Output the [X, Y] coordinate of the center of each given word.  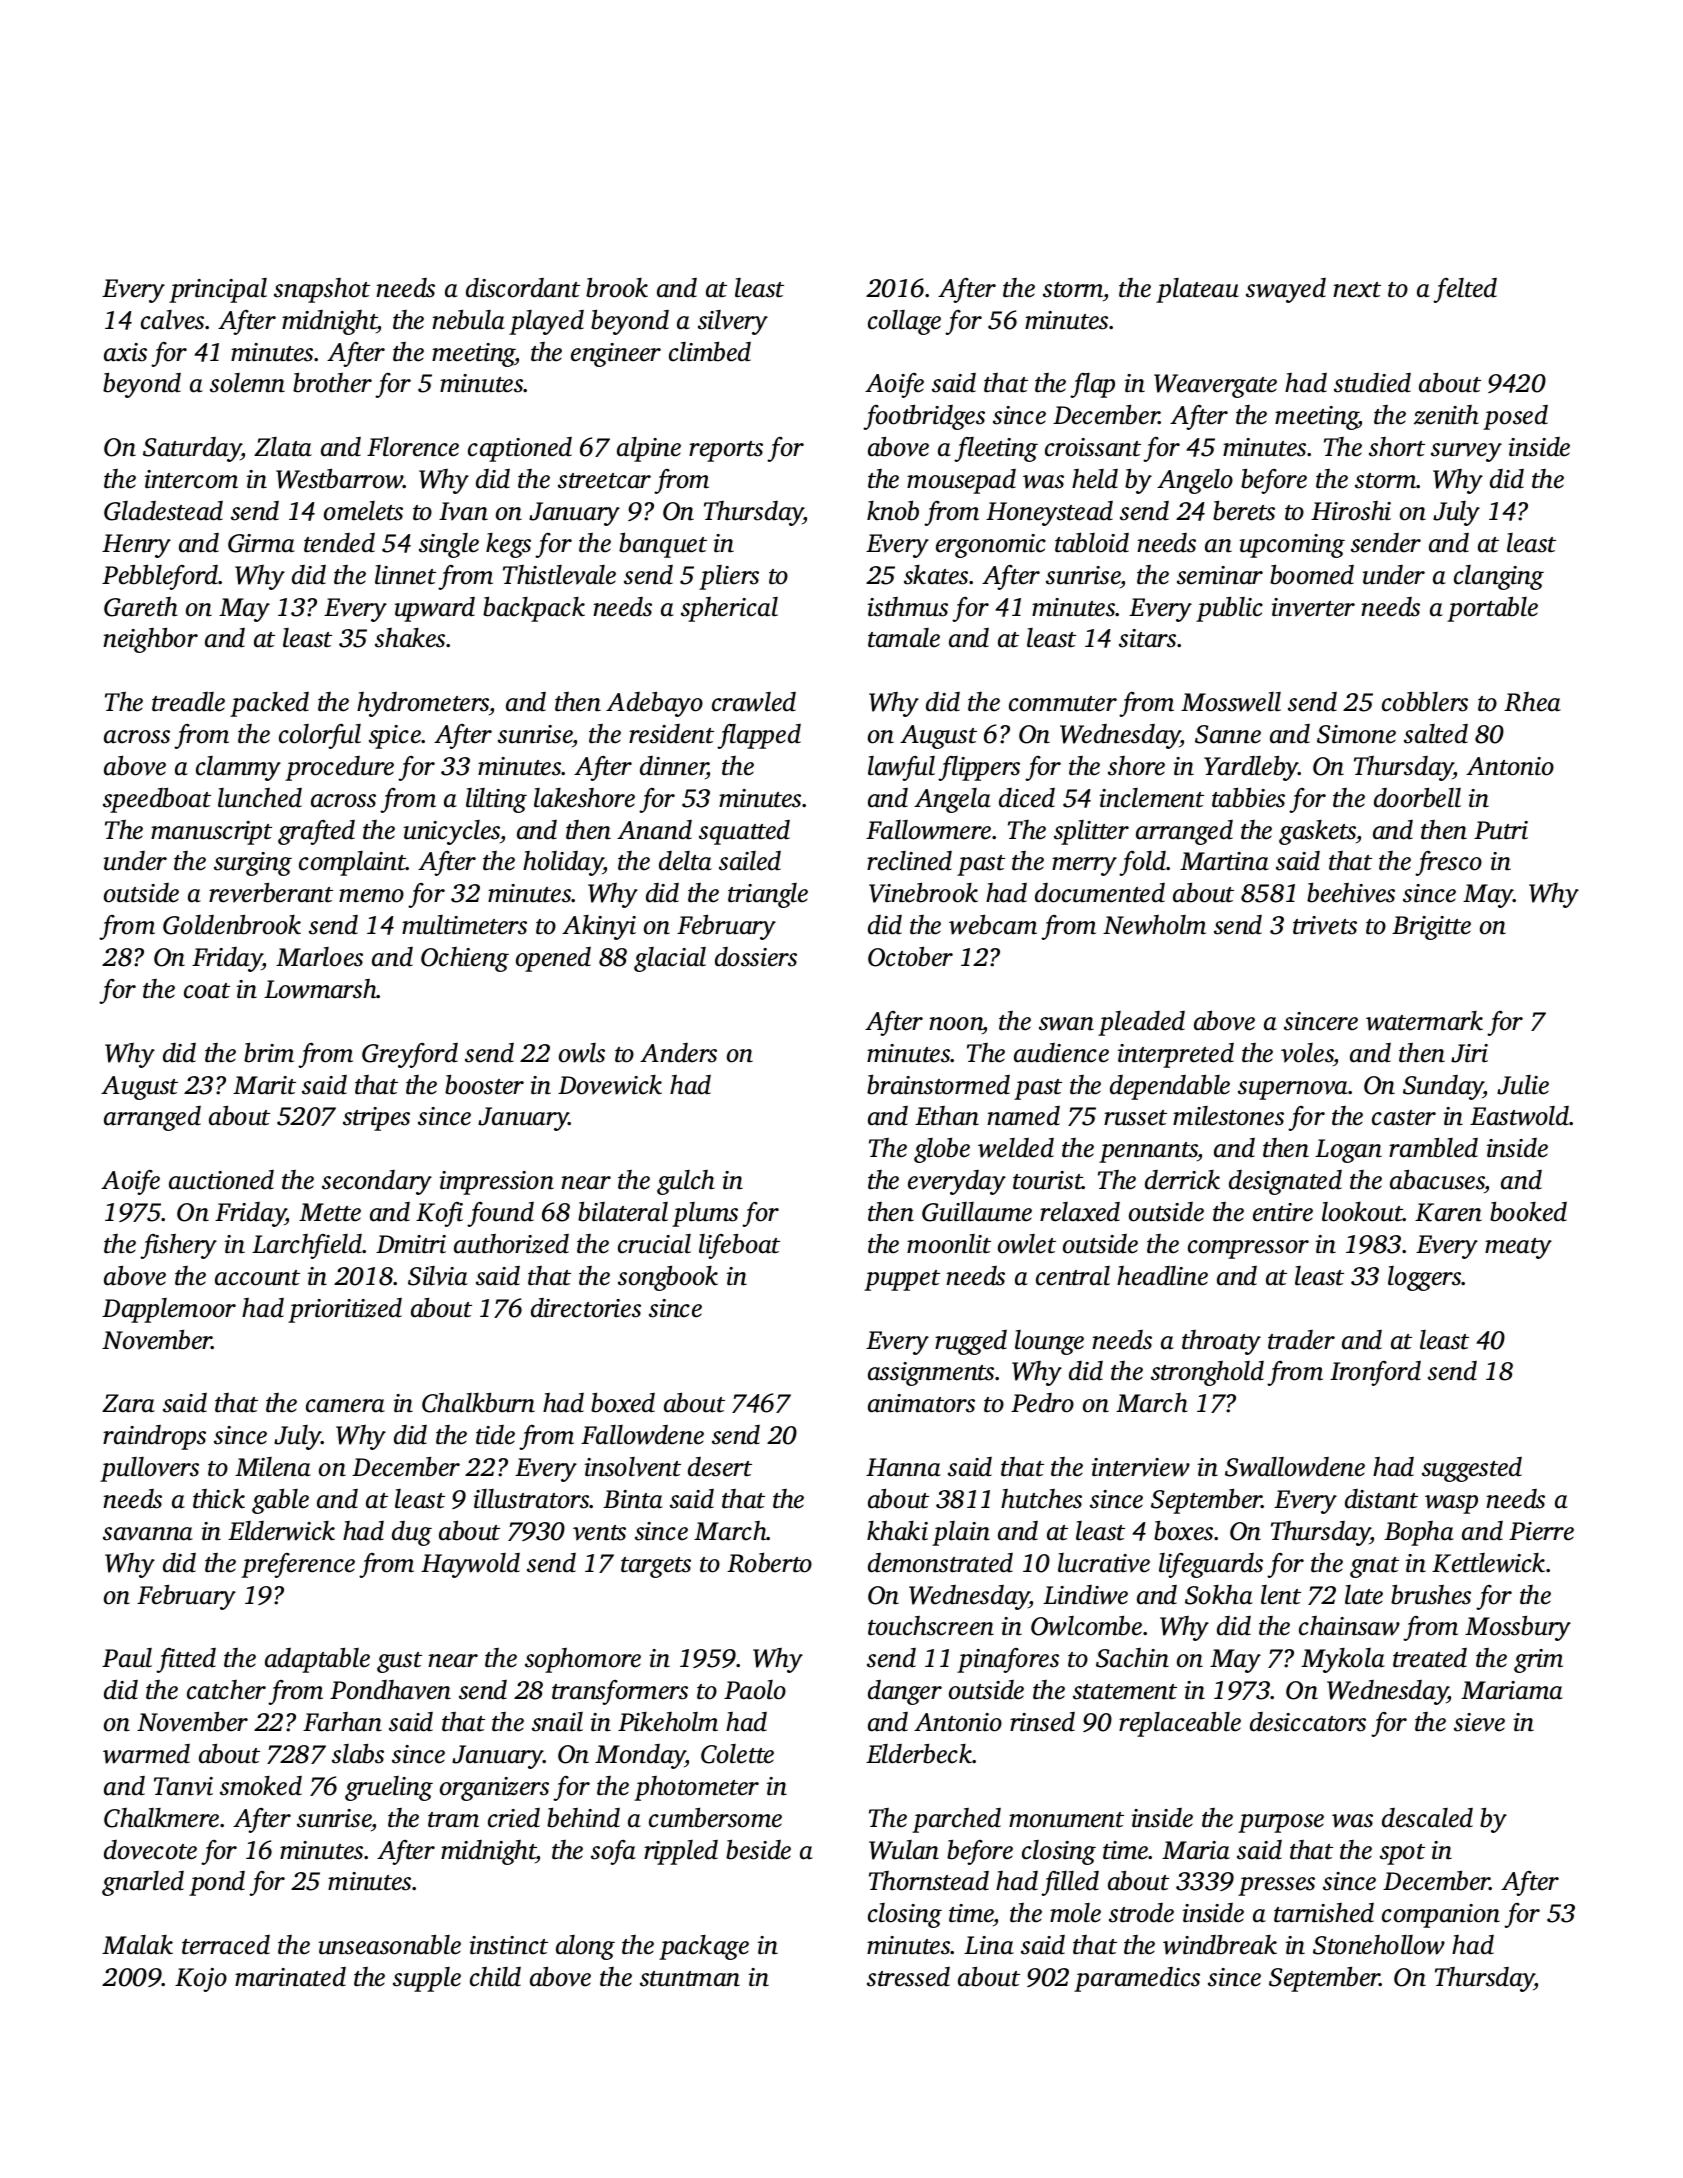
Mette [330, 1212]
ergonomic [991, 546]
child [495, 1977]
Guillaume [977, 1212]
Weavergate [1215, 386]
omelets [363, 511]
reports [726, 451]
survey [1466, 452]
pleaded [1141, 1023]
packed [269, 704]
